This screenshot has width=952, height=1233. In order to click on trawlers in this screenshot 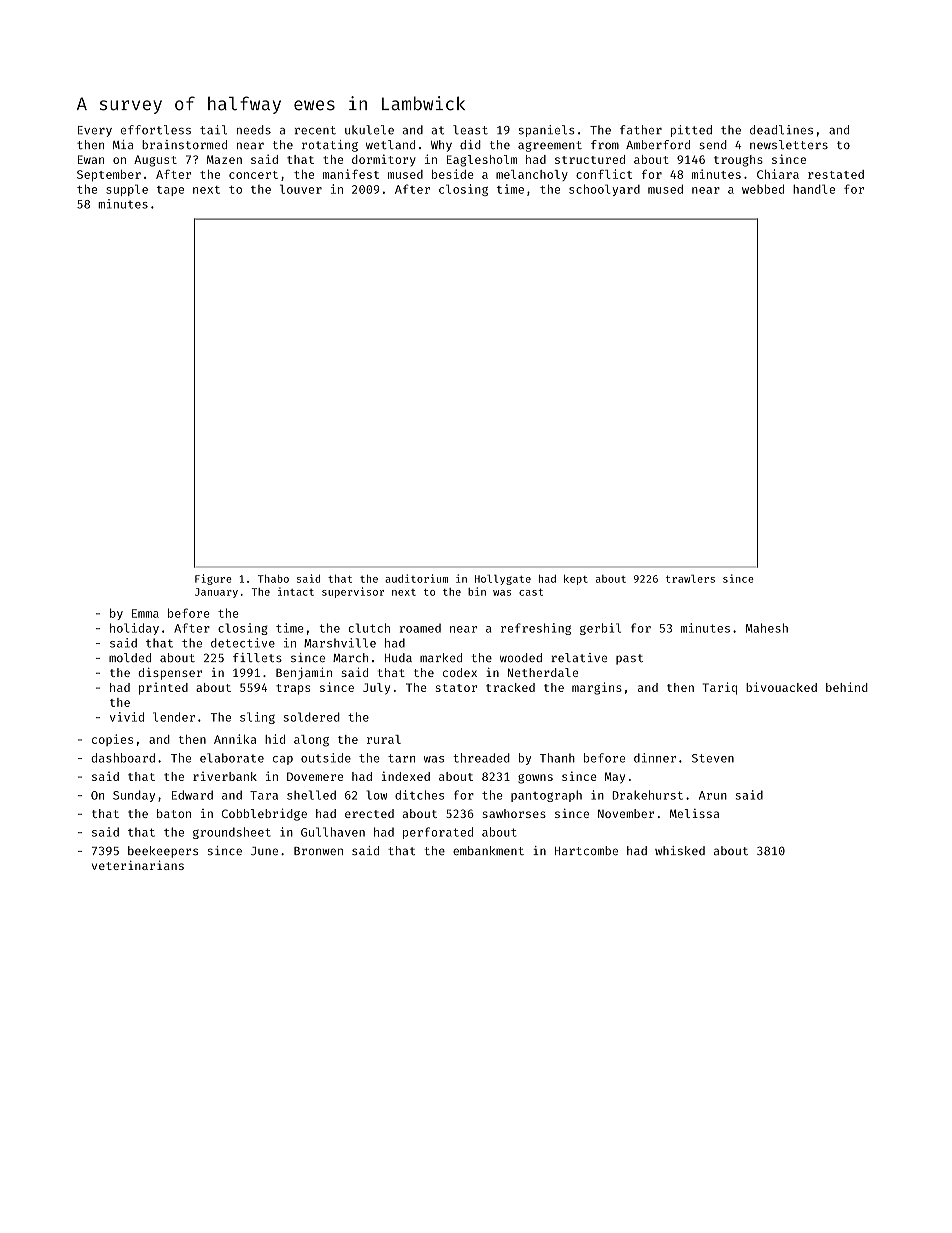, I will do `click(690, 579)`.
